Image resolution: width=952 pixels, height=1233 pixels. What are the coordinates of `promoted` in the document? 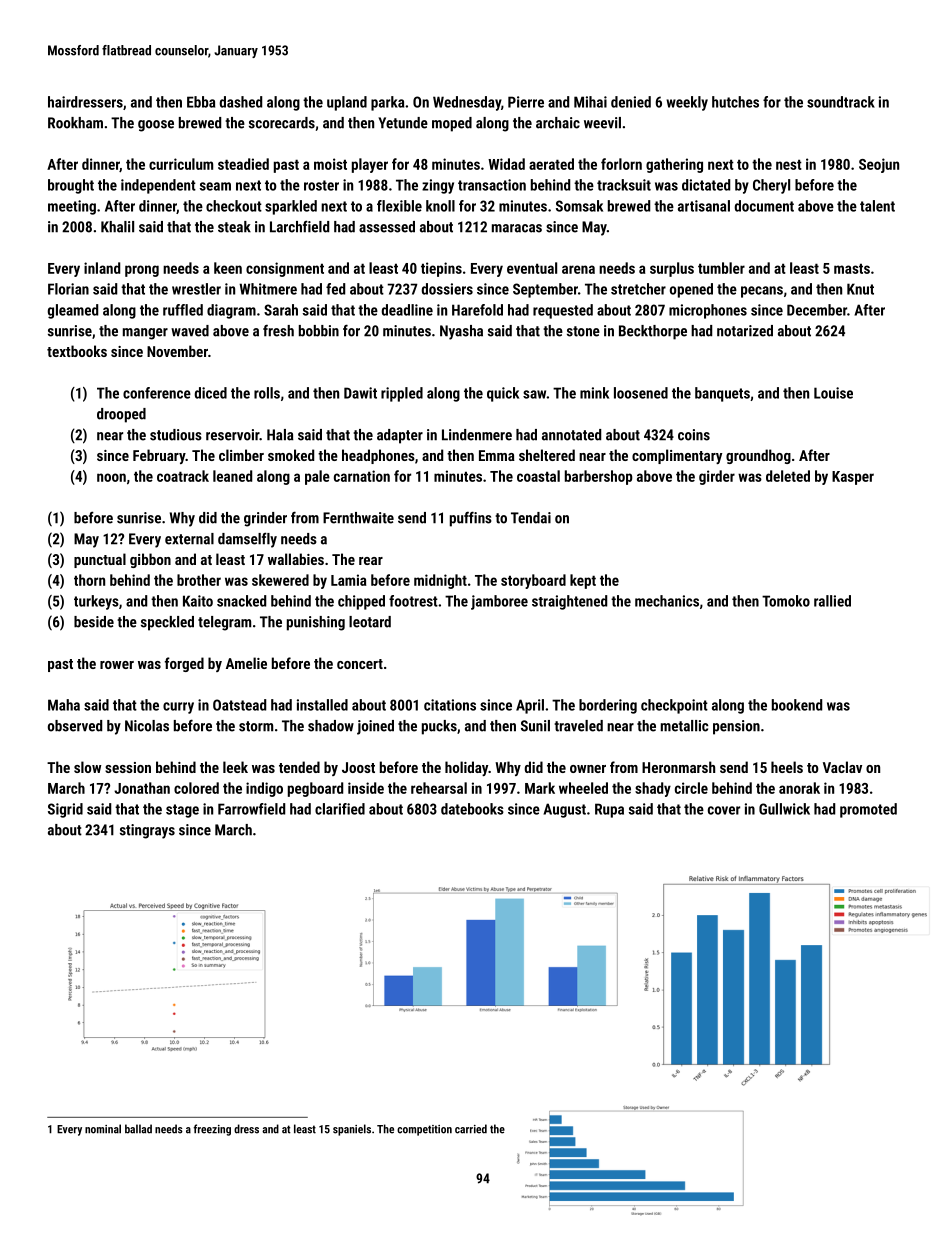 It's located at (868, 810).
